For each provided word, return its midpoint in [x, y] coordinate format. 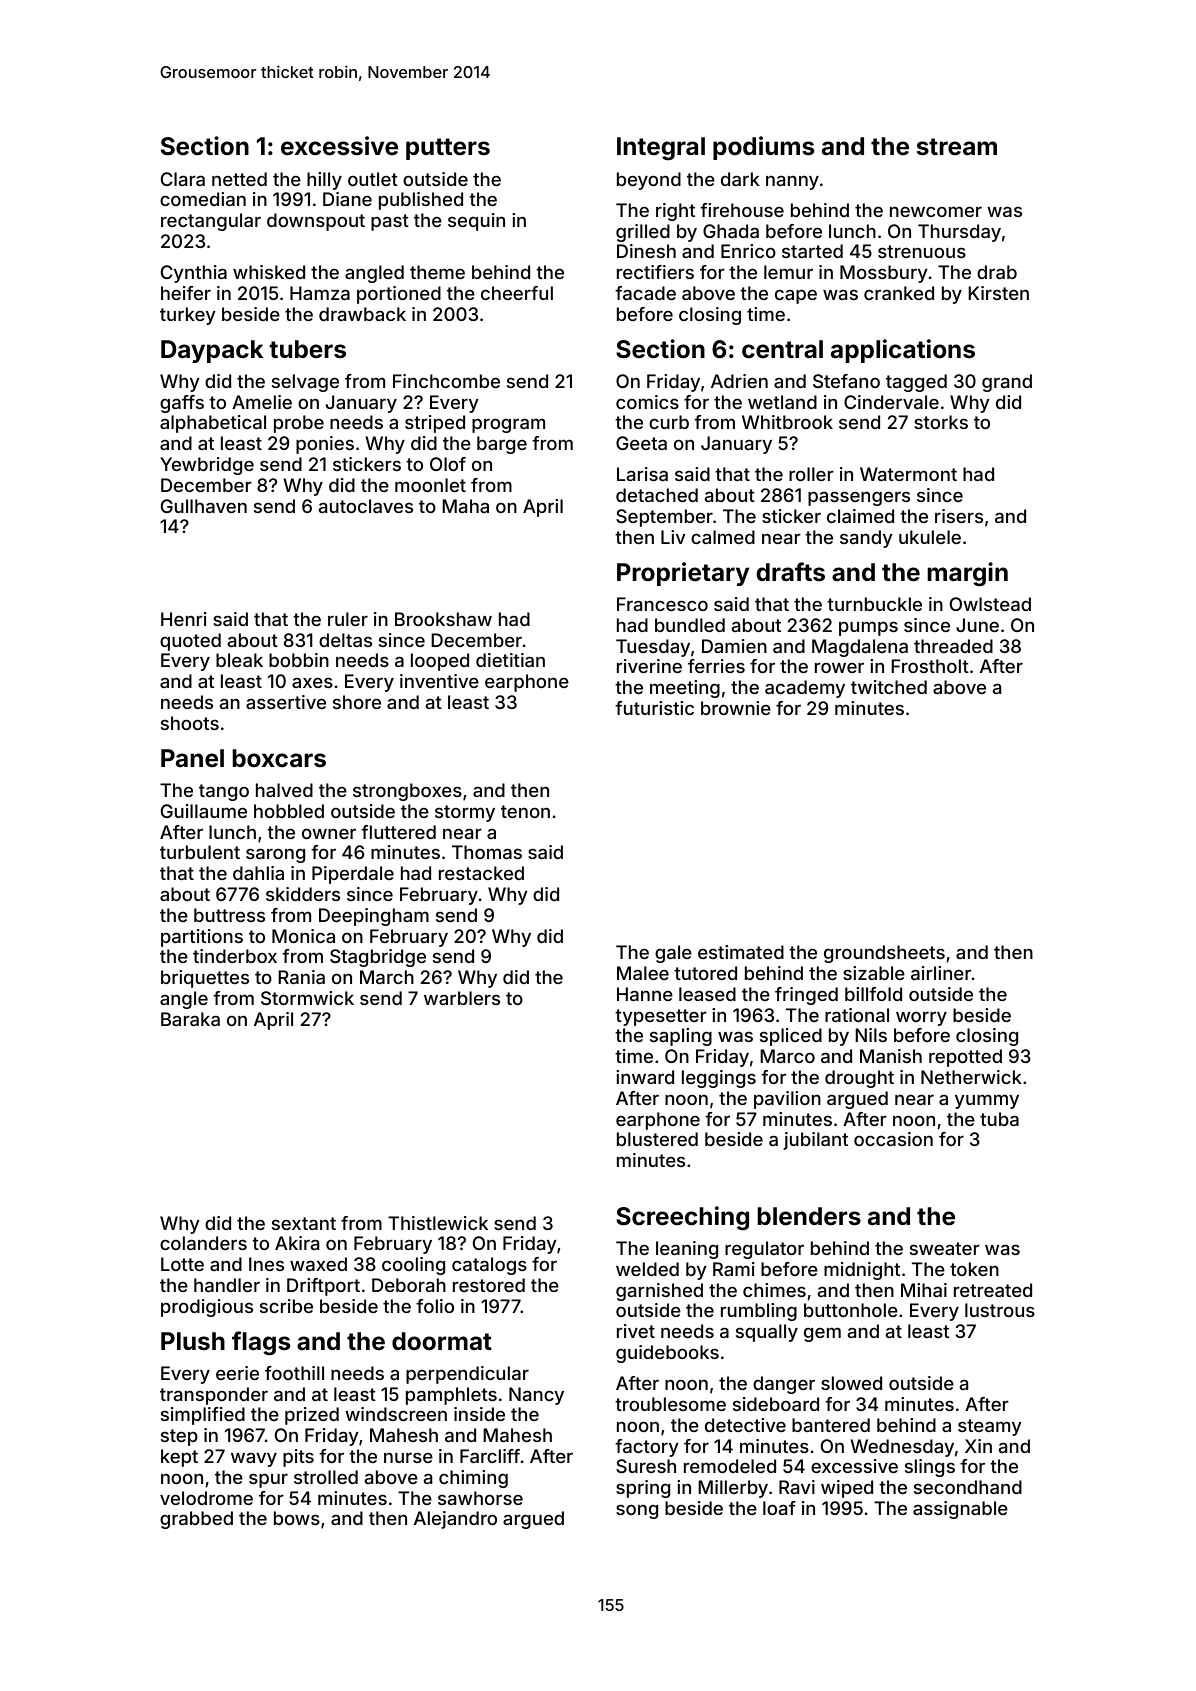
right [675, 212]
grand [1007, 383]
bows [297, 1518]
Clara [183, 179]
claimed [860, 516]
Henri [184, 619]
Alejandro [455, 1520]
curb [669, 422]
